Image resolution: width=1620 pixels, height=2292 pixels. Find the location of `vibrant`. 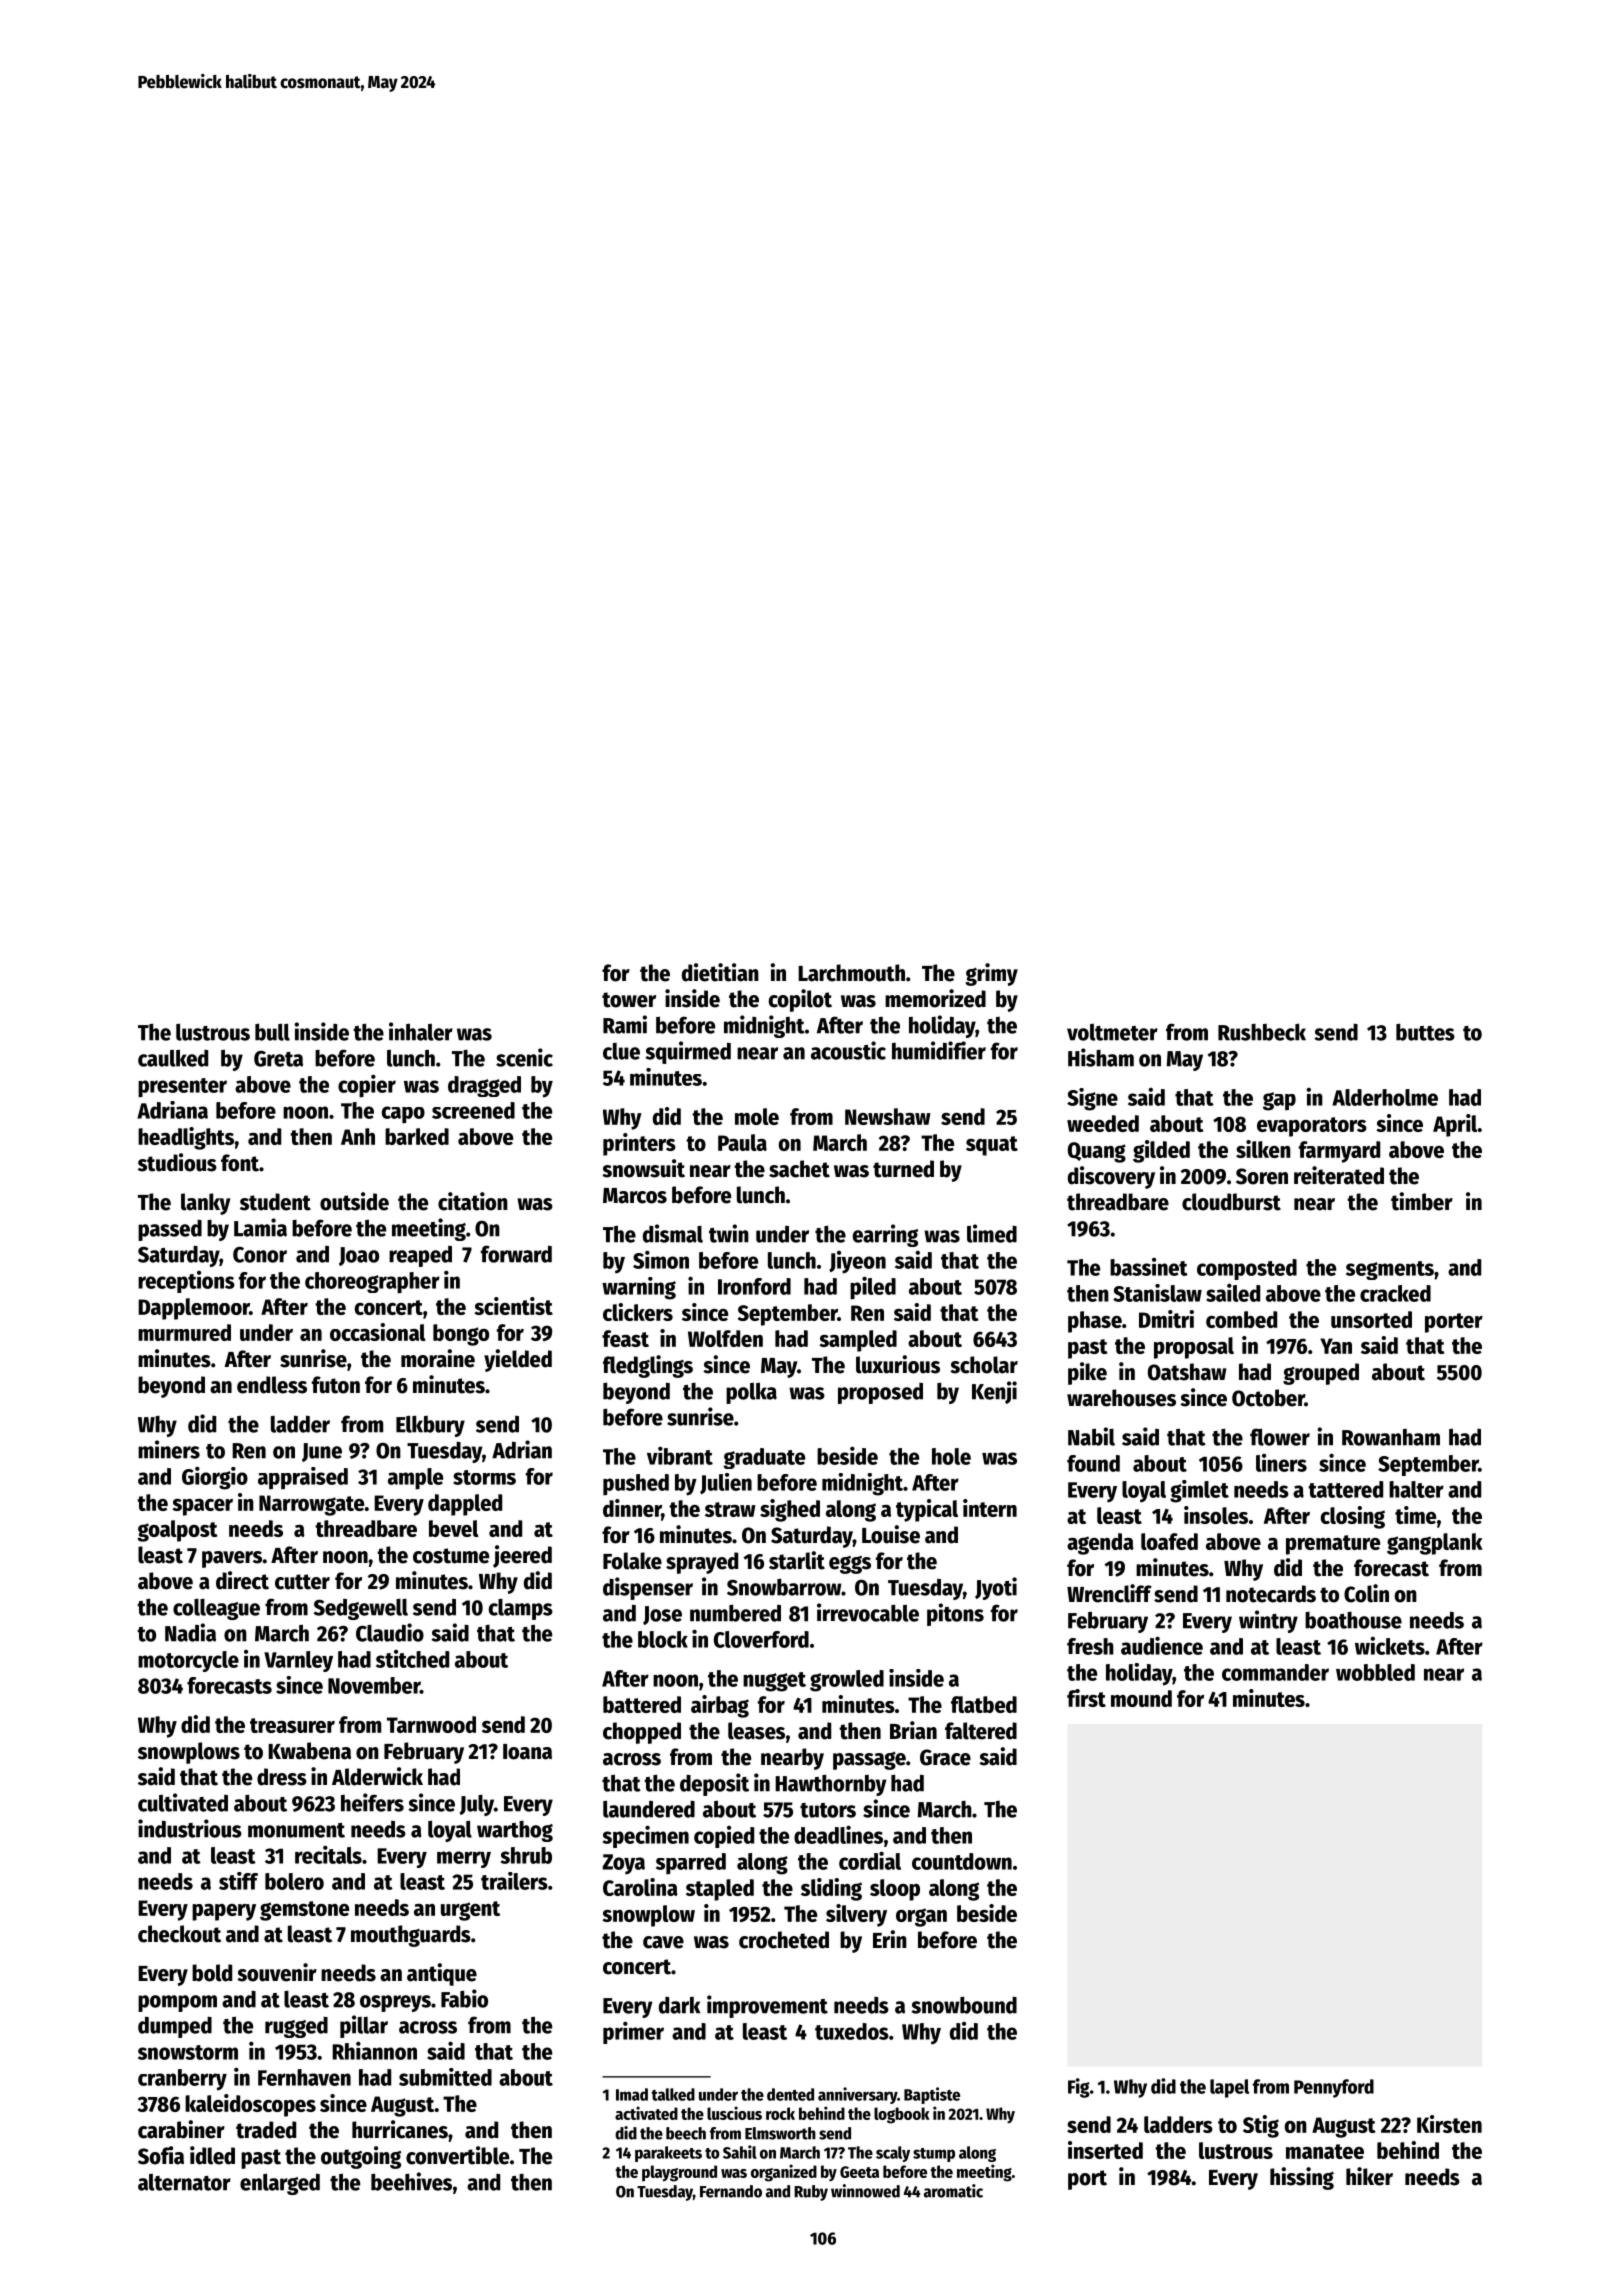

vibrant is located at coordinates (680, 1455).
